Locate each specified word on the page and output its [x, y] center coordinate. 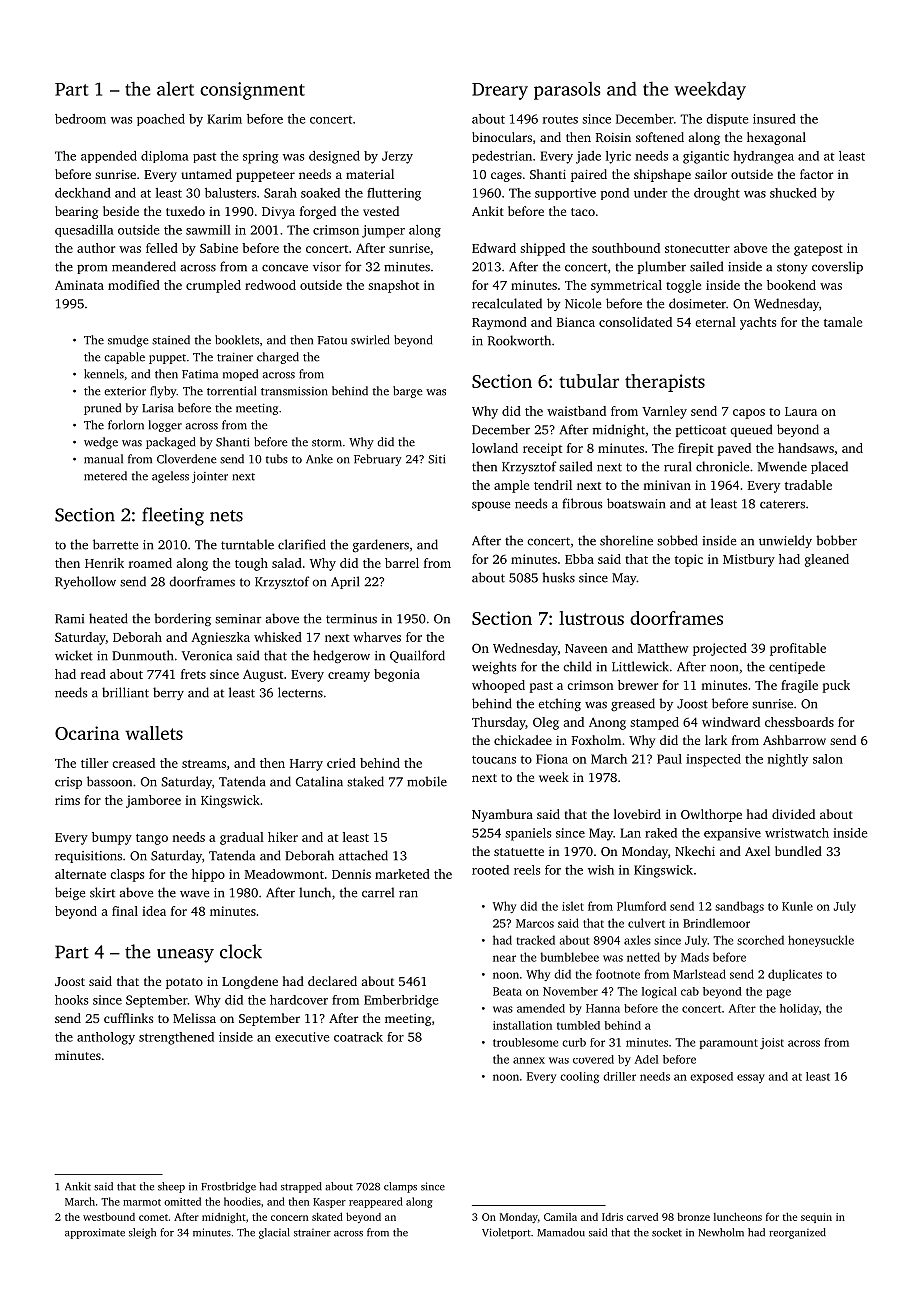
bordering [182, 620]
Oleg [546, 723]
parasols [567, 91]
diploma [164, 157]
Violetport [506, 1233]
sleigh [142, 1233]
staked [365, 781]
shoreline [626, 540]
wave [194, 894]
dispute [727, 120]
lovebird [637, 814]
